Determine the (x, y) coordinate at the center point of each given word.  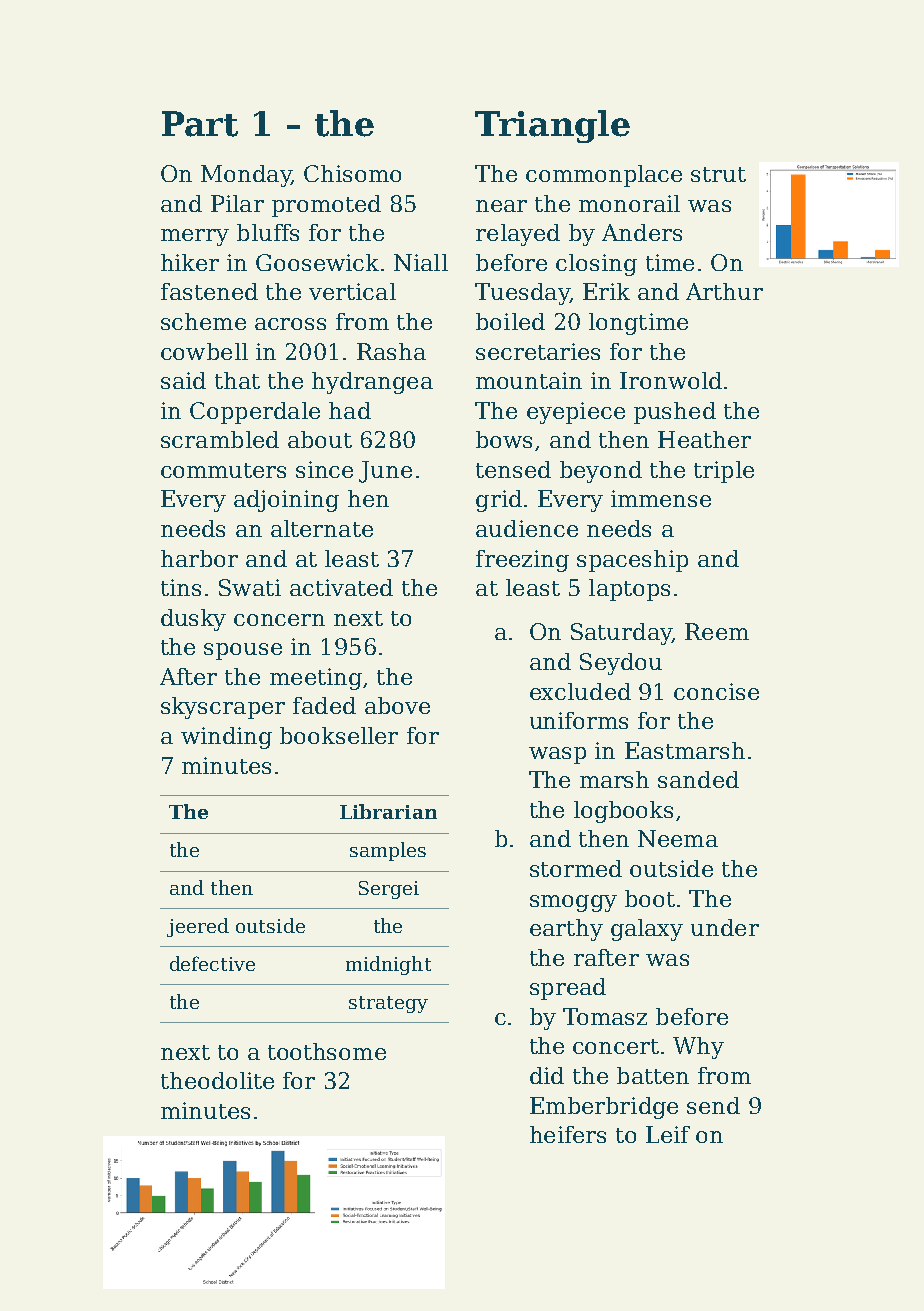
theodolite (217, 1080)
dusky (193, 620)
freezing (522, 561)
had (350, 410)
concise (716, 691)
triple (724, 472)
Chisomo (352, 173)
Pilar (237, 203)
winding (226, 738)
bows (504, 439)
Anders (642, 232)
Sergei (389, 890)
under (725, 927)
